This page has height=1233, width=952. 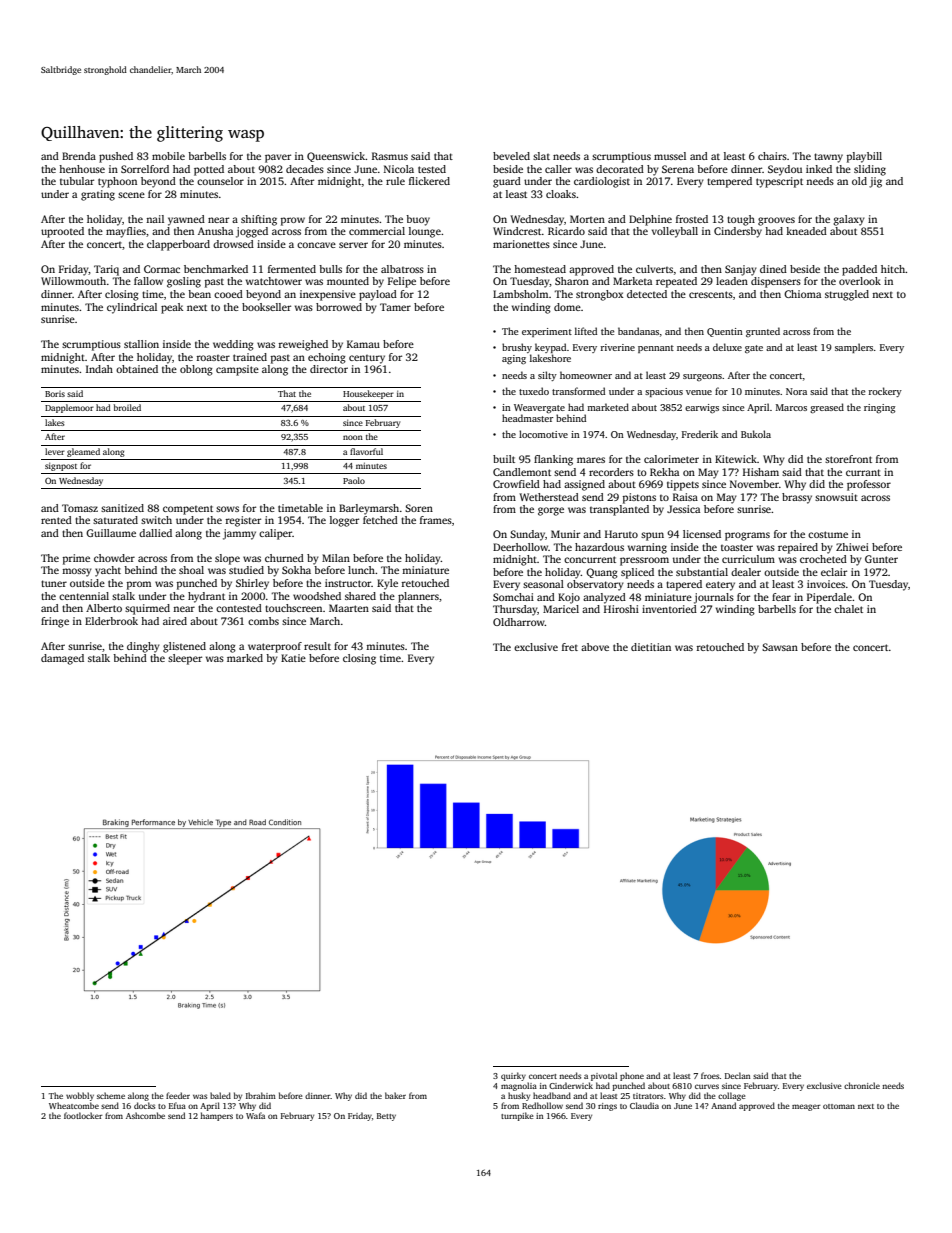 What do you see at coordinates (670, 156) in the page?
I see `mussel` at bounding box center [670, 156].
